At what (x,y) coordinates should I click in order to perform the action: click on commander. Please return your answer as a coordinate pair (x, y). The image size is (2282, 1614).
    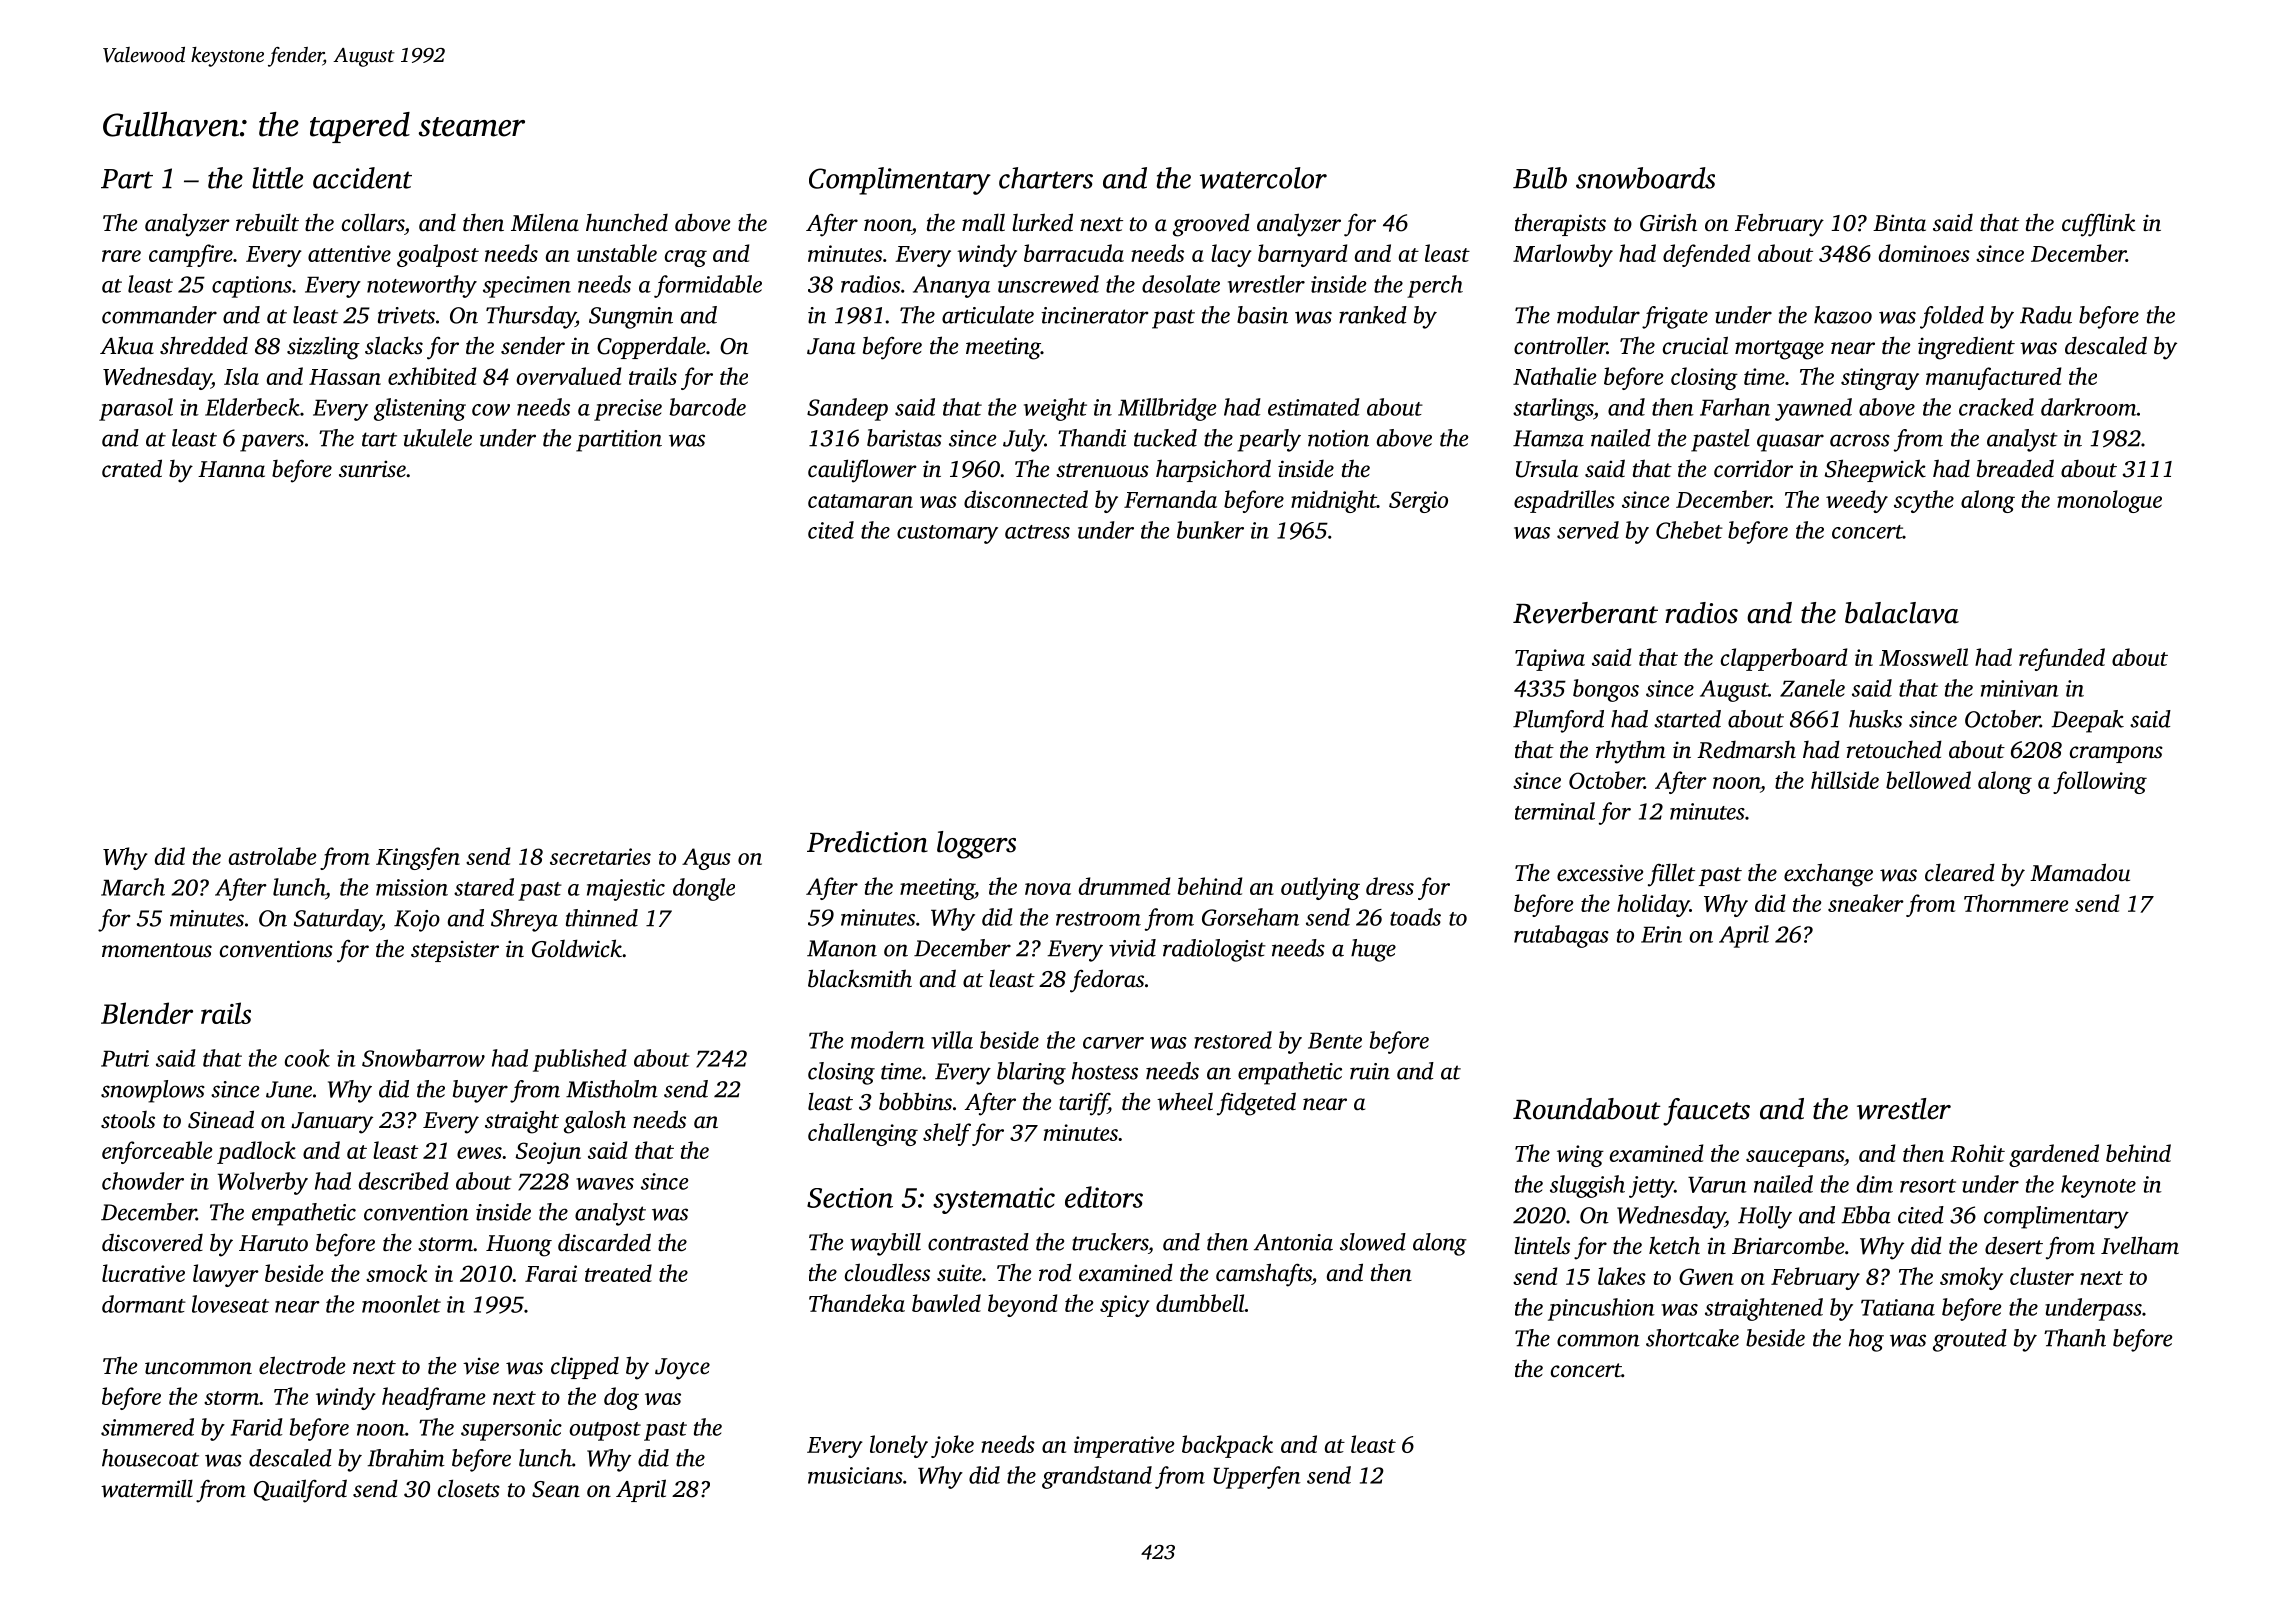
    Looking at the image, I should click on (159, 315).
